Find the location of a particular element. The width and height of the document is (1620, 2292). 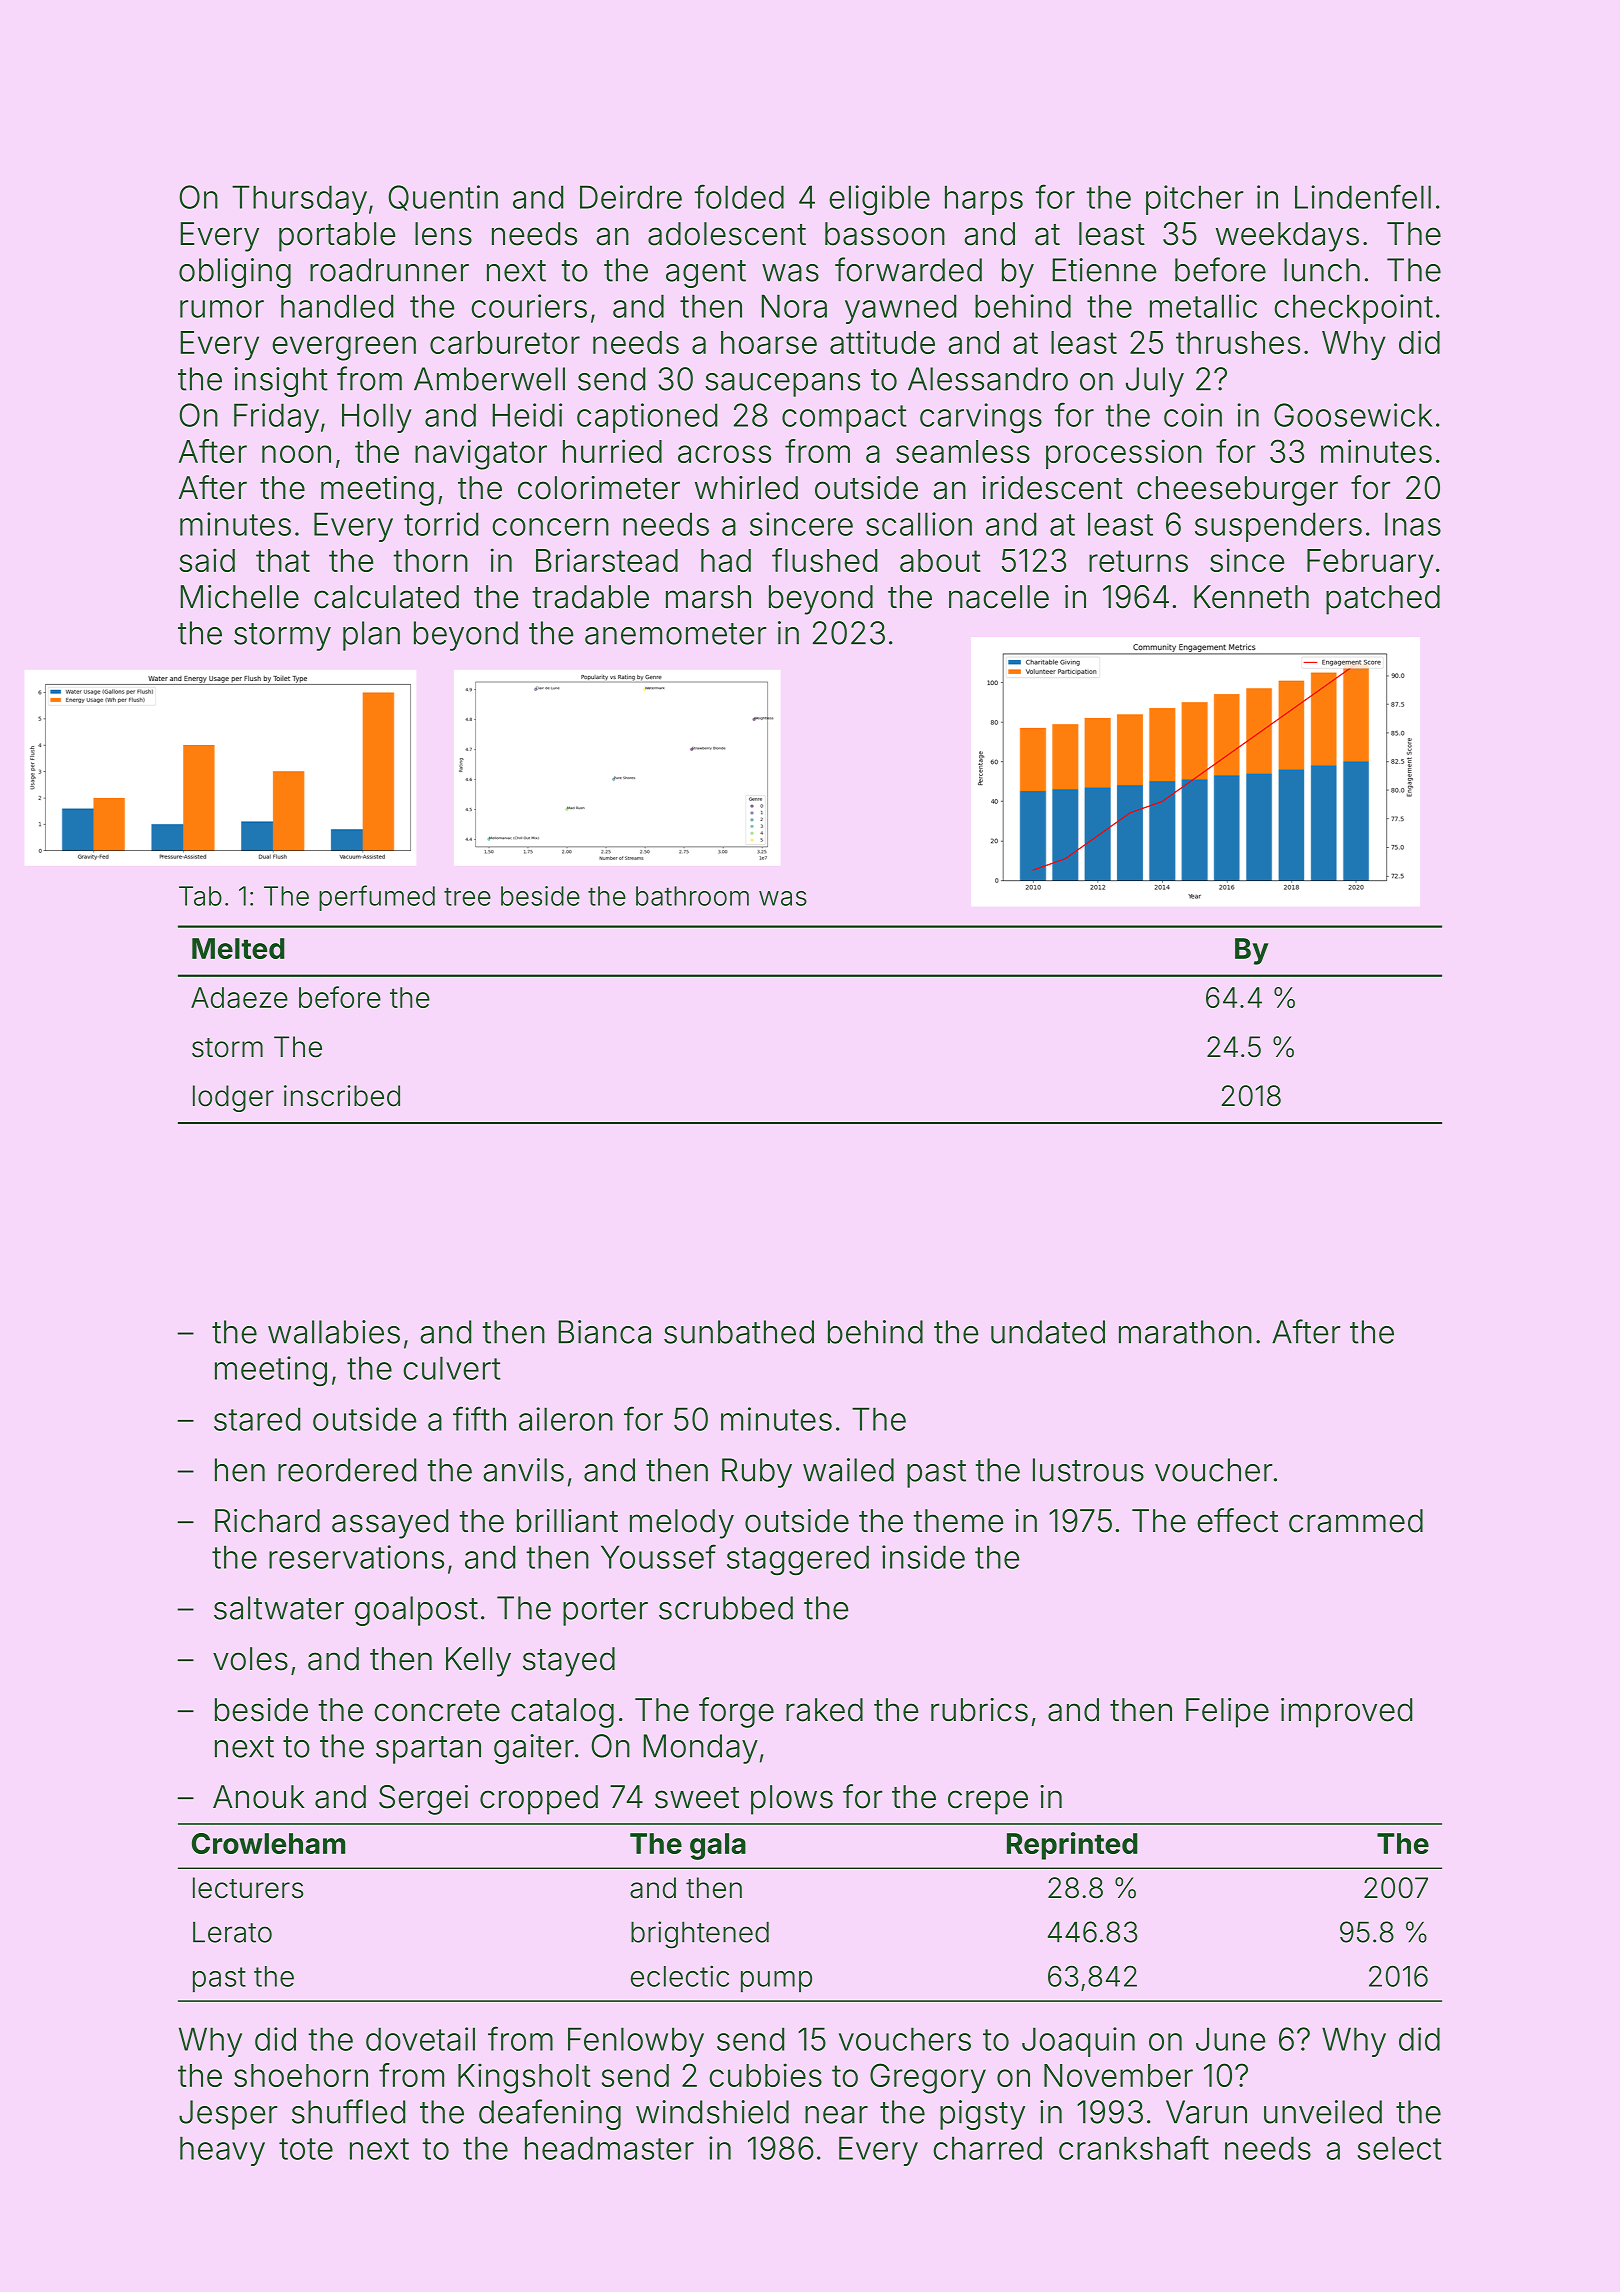

bathroom is located at coordinates (692, 896).
